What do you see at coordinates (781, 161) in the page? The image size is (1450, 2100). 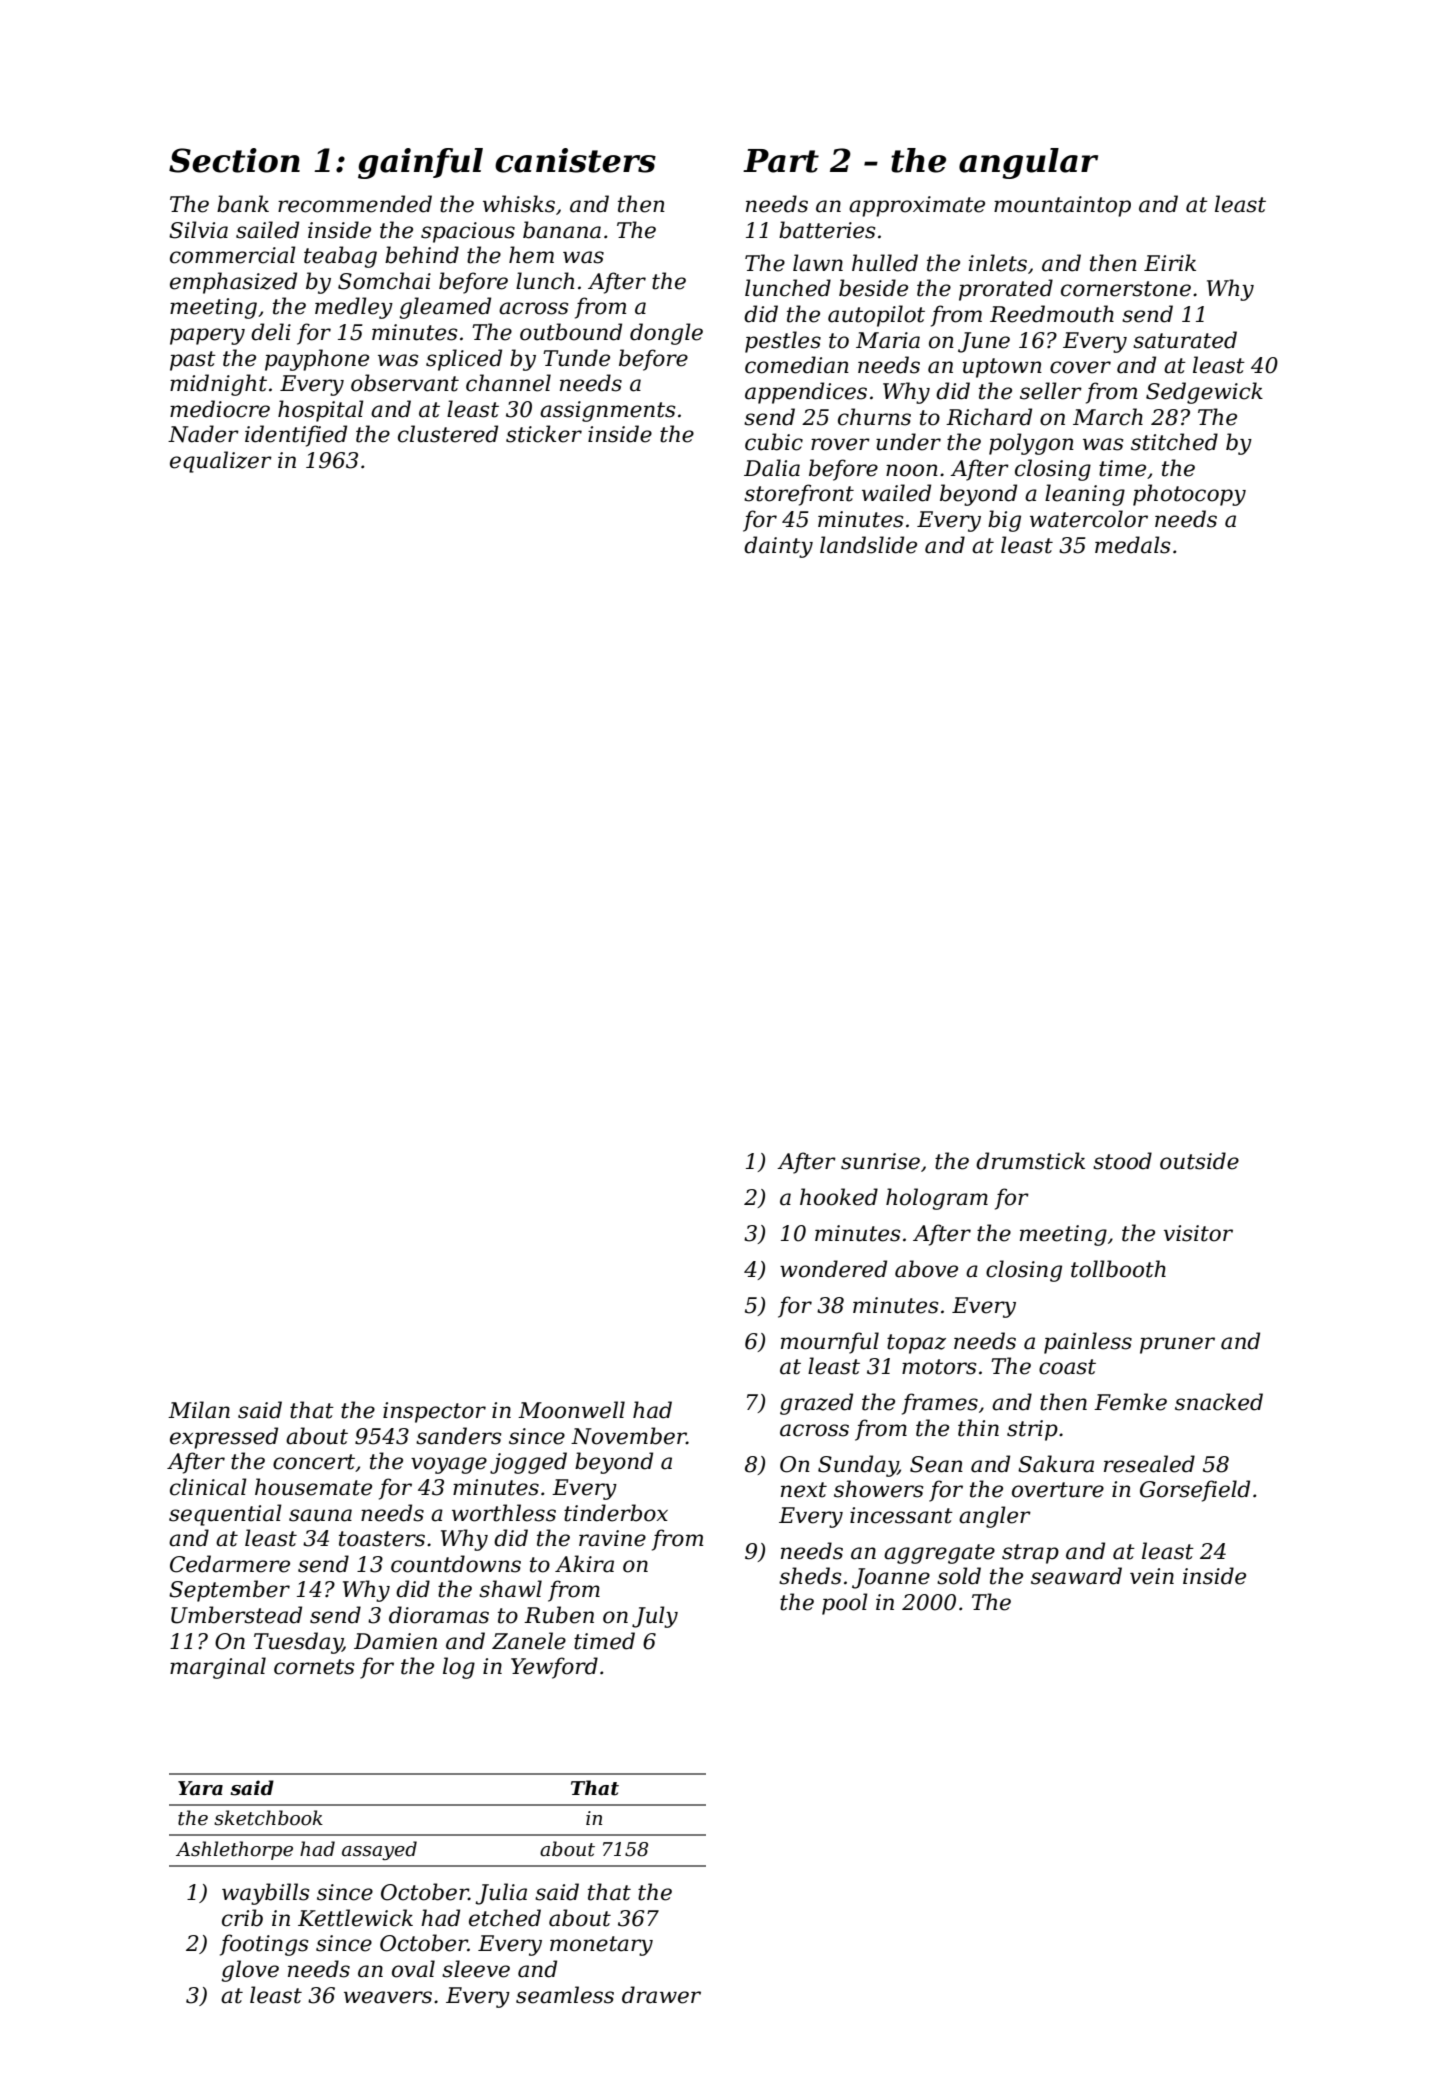 I see `Part` at bounding box center [781, 161].
